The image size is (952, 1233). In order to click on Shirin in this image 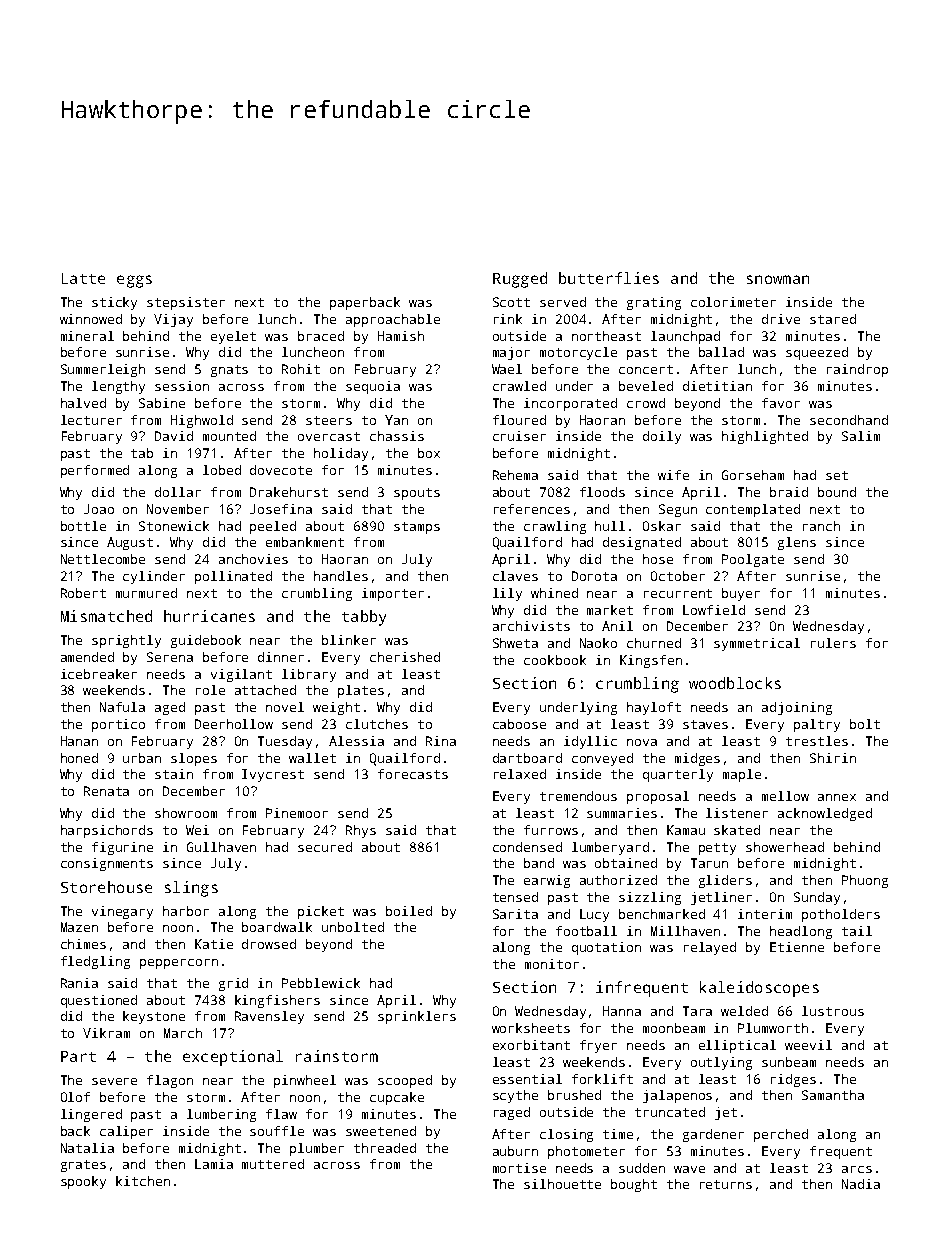, I will do `click(833, 758)`.
